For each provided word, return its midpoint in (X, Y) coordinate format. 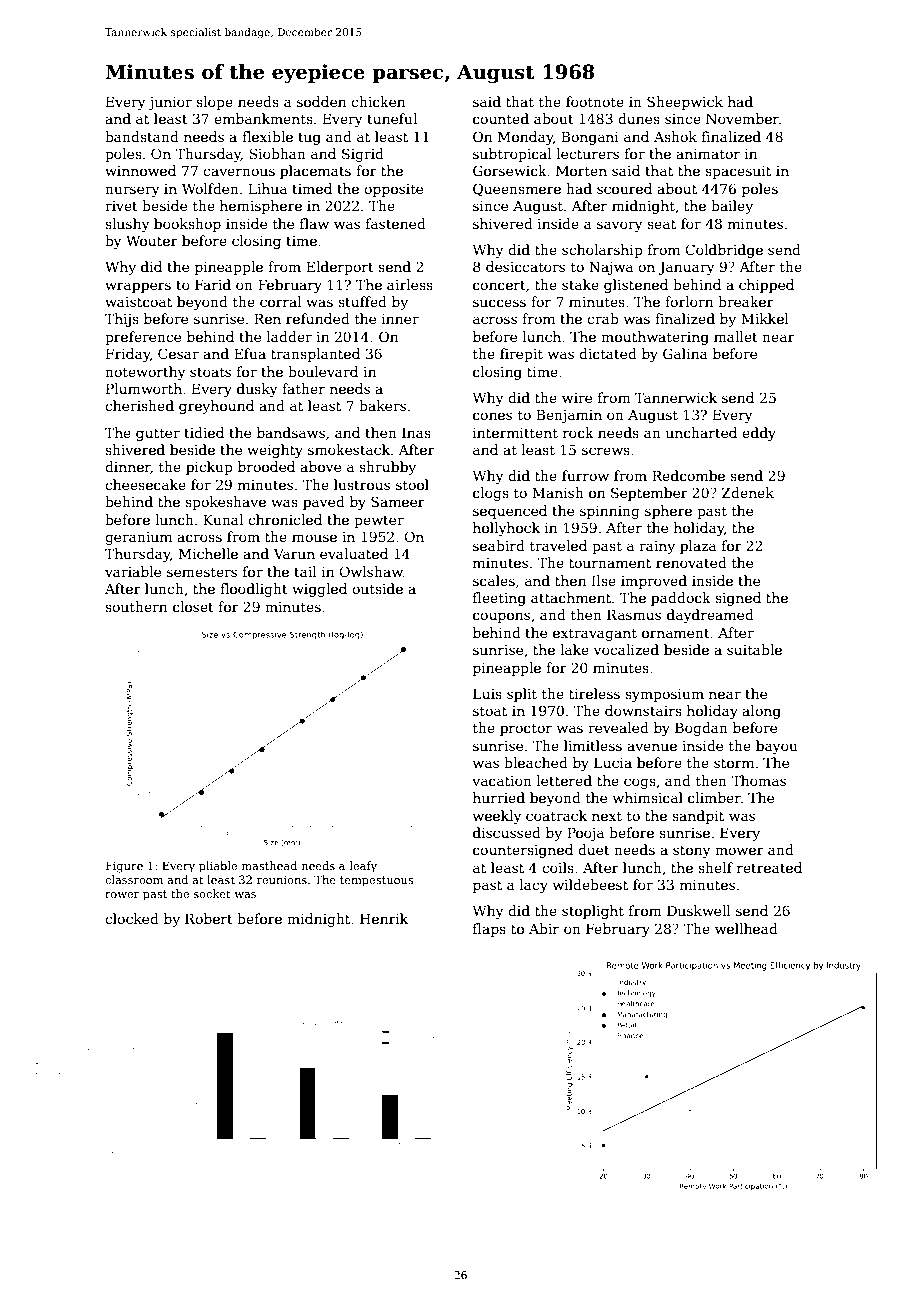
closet (193, 606)
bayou (777, 747)
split (522, 695)
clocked (132, 918)
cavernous (239, 172)
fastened (396, 223)
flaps (489, 930)
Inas (416, 432)
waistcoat (138, 302)
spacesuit (738, 172)
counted (501, 118)
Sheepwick (685, 103)
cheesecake (145, 484)
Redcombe (688, 475)
